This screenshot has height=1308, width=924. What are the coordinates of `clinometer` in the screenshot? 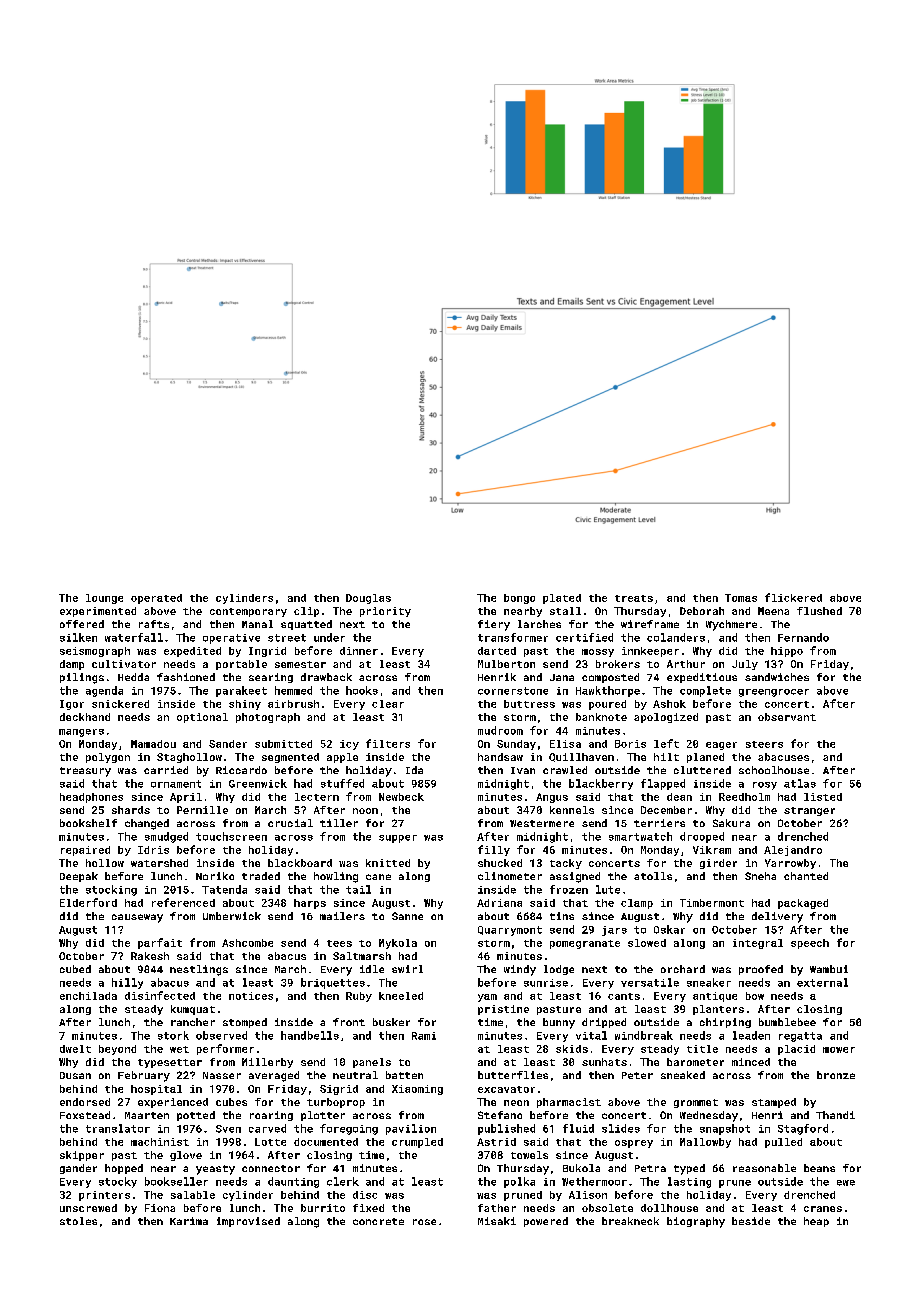 It's located at (510, 876).
